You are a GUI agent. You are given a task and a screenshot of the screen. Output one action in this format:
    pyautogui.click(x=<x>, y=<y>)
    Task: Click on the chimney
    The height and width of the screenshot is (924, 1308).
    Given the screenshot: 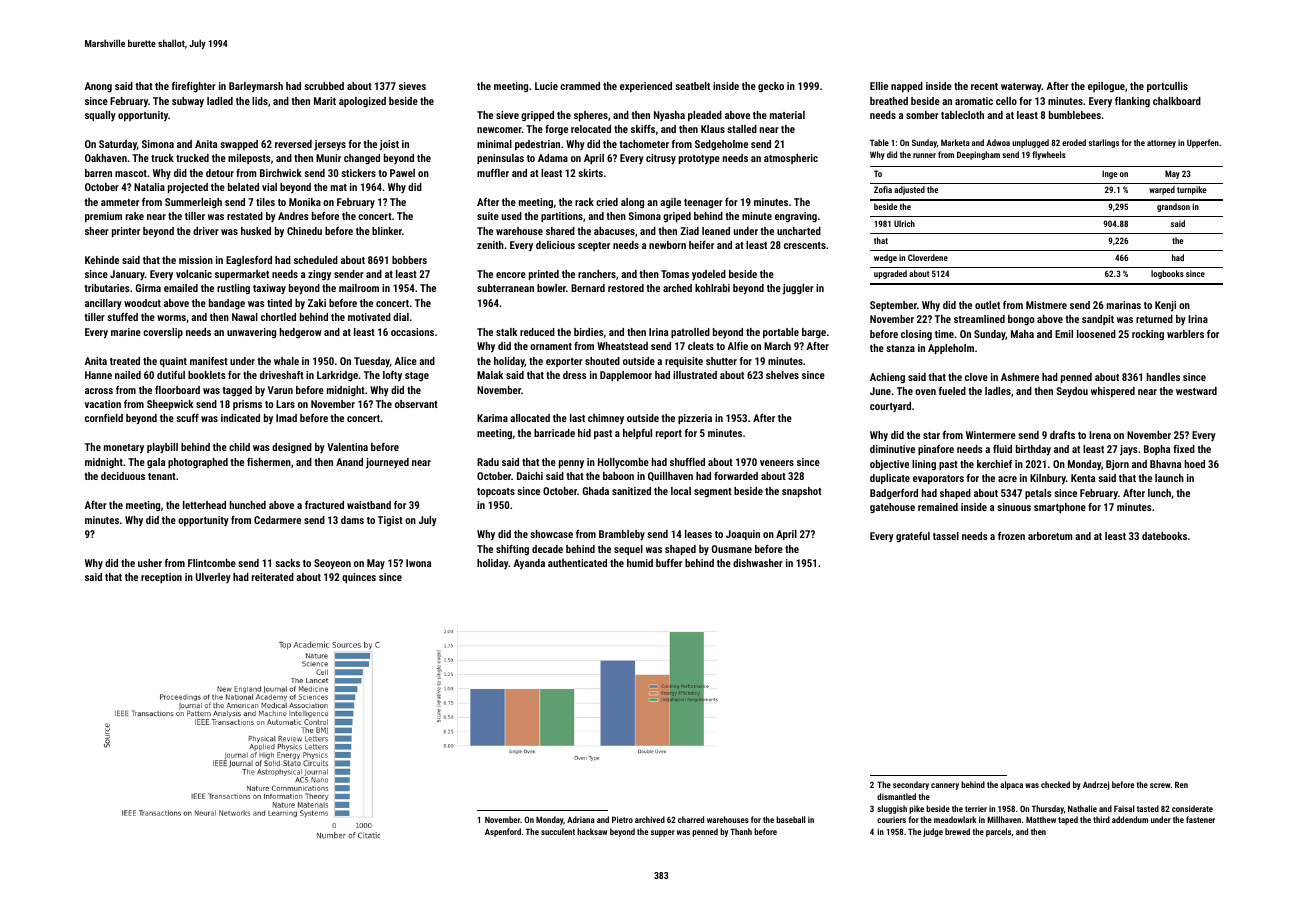 What is the action you would take?
    pyautogui.click(x=606, y=419)
